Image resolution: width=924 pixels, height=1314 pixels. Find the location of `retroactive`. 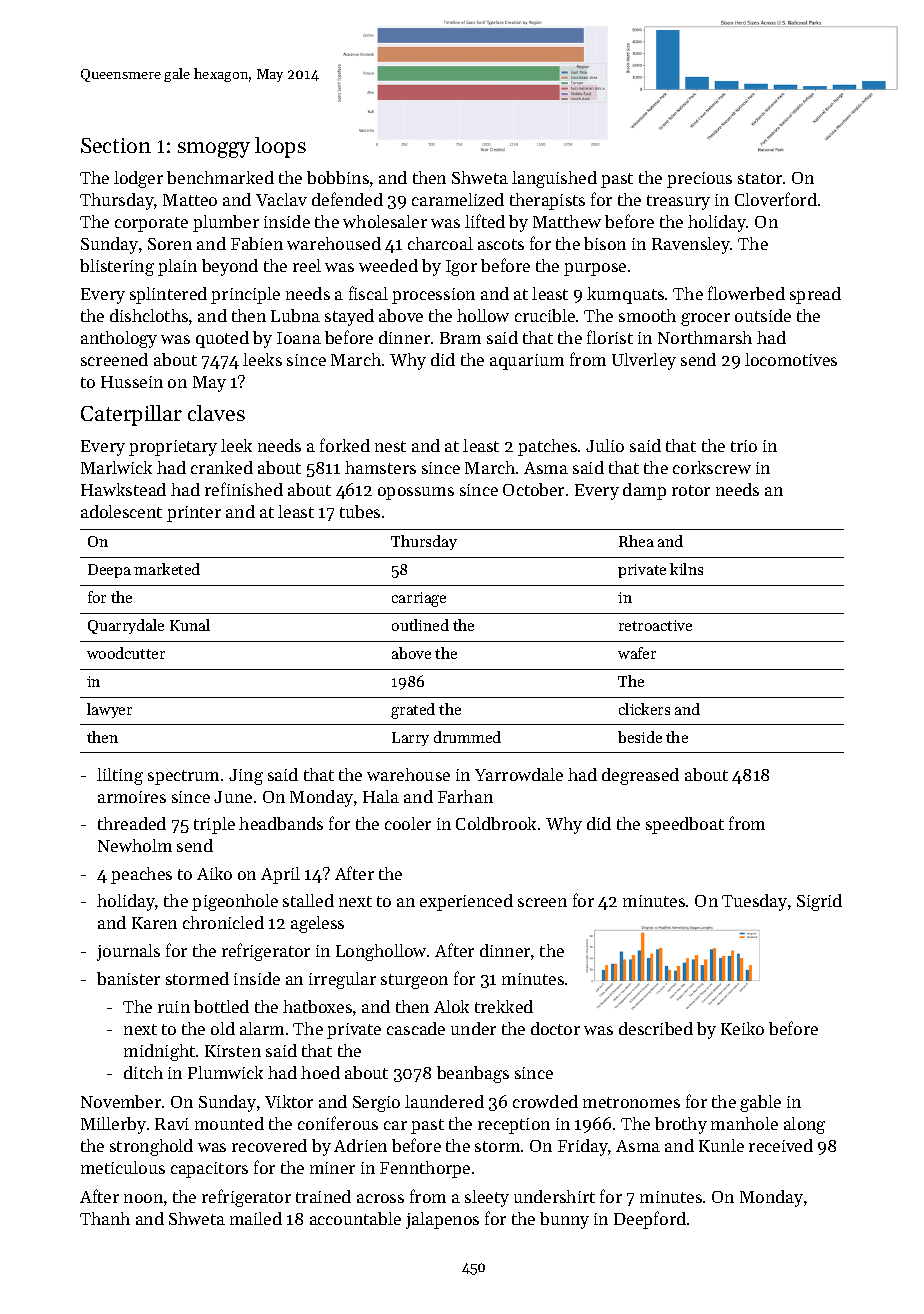

retroactive is located at coordinates (655, 625).
